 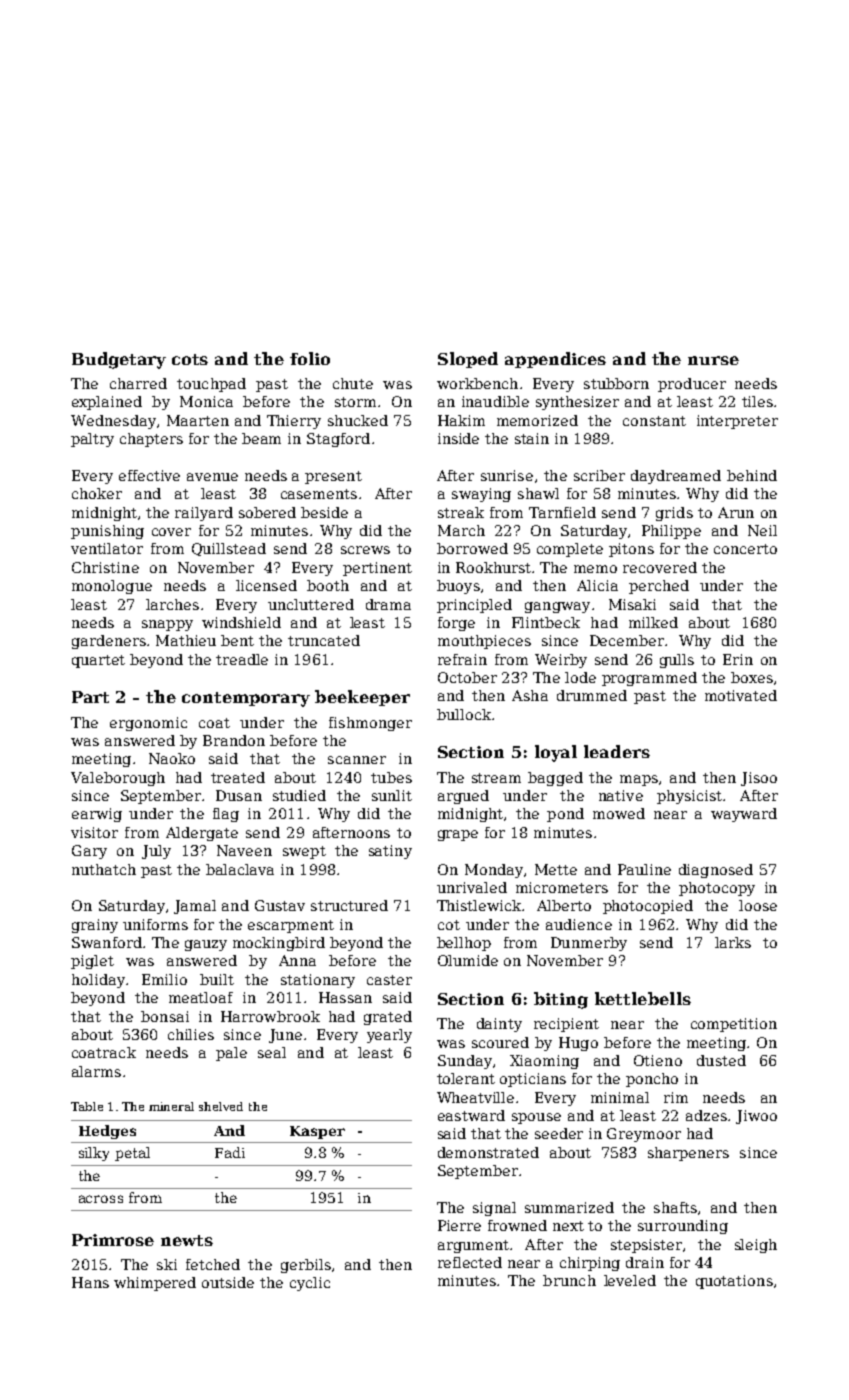 What do you see at coordinates (689, 797) in the page?
I see `physicist` at bounding box center [689, 797].
